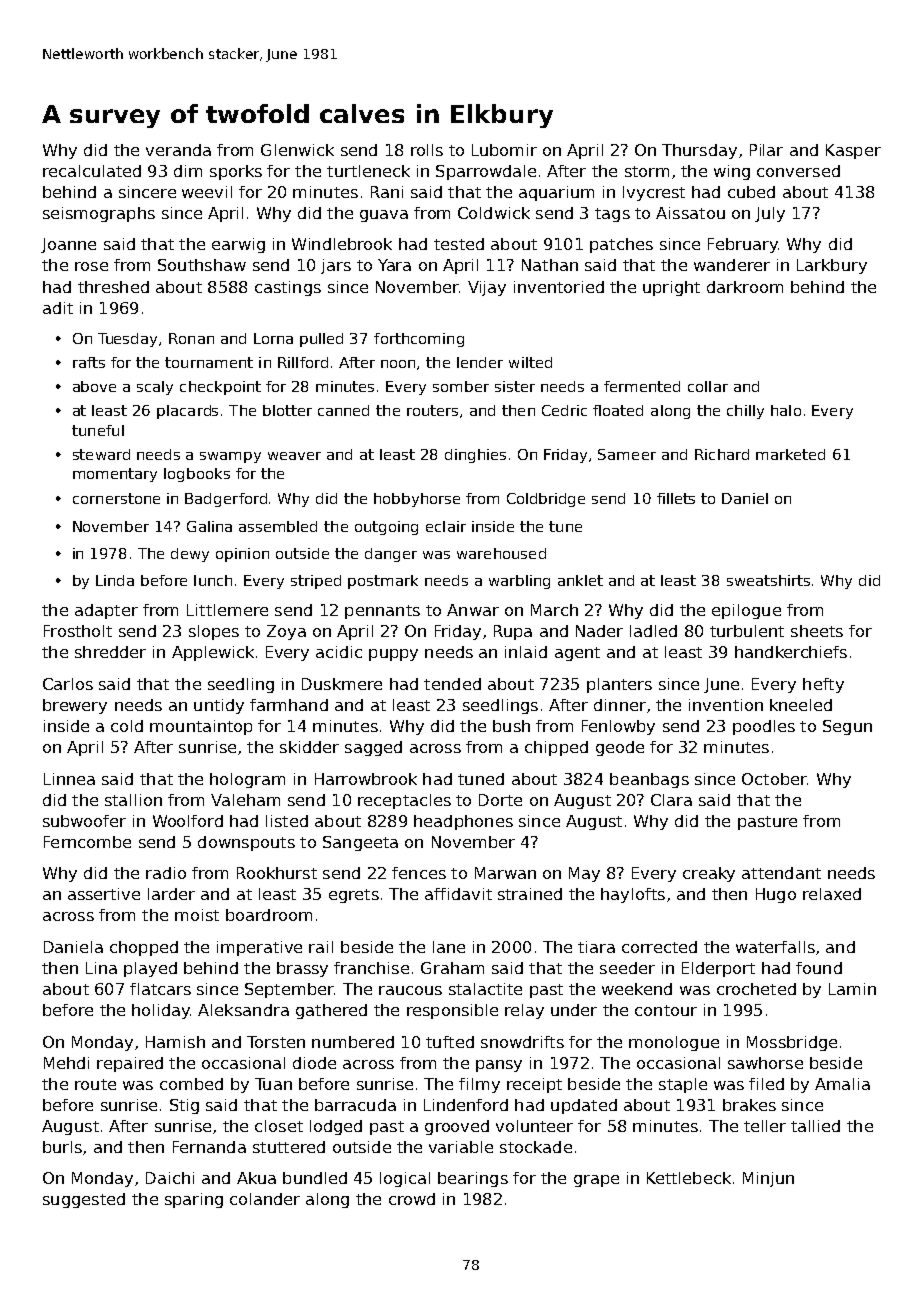 This screenshot has height=1308, width=924. I want to click on tufted, so click(450, 1042).
